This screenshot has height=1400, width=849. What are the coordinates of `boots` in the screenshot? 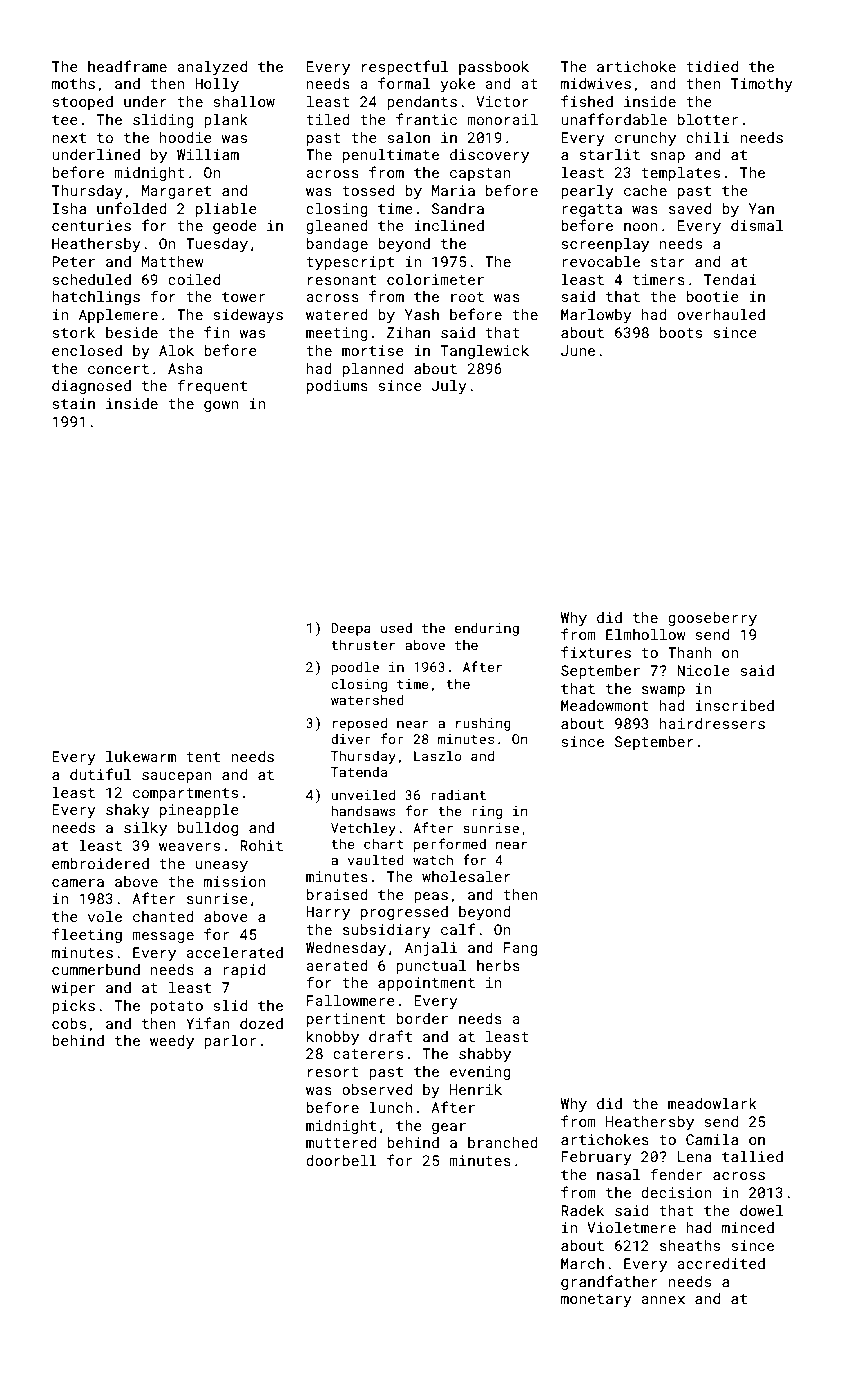 It's located at (681, 332).
